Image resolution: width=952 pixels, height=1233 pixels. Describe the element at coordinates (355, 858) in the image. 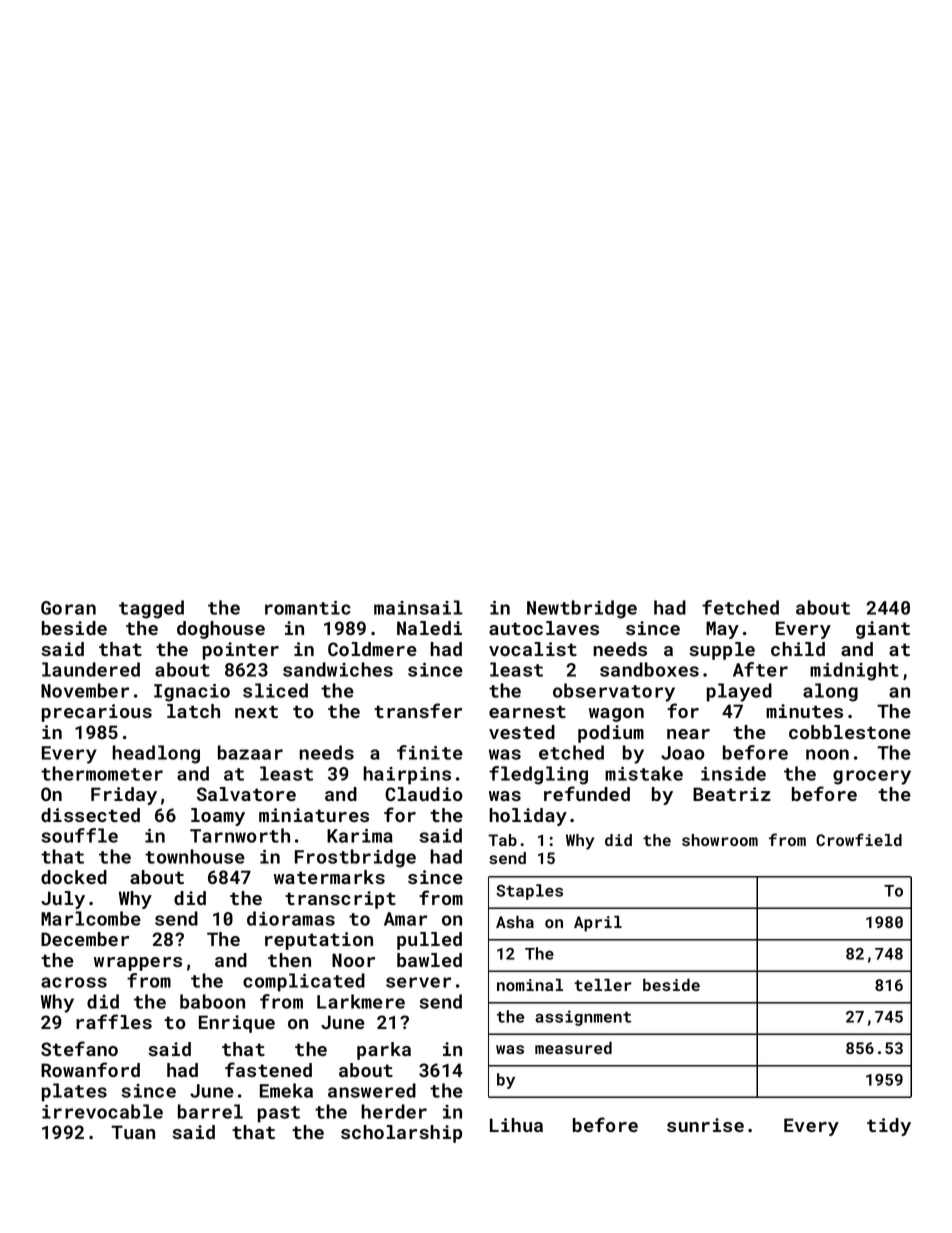

I see `Frostbridge` at that location.
